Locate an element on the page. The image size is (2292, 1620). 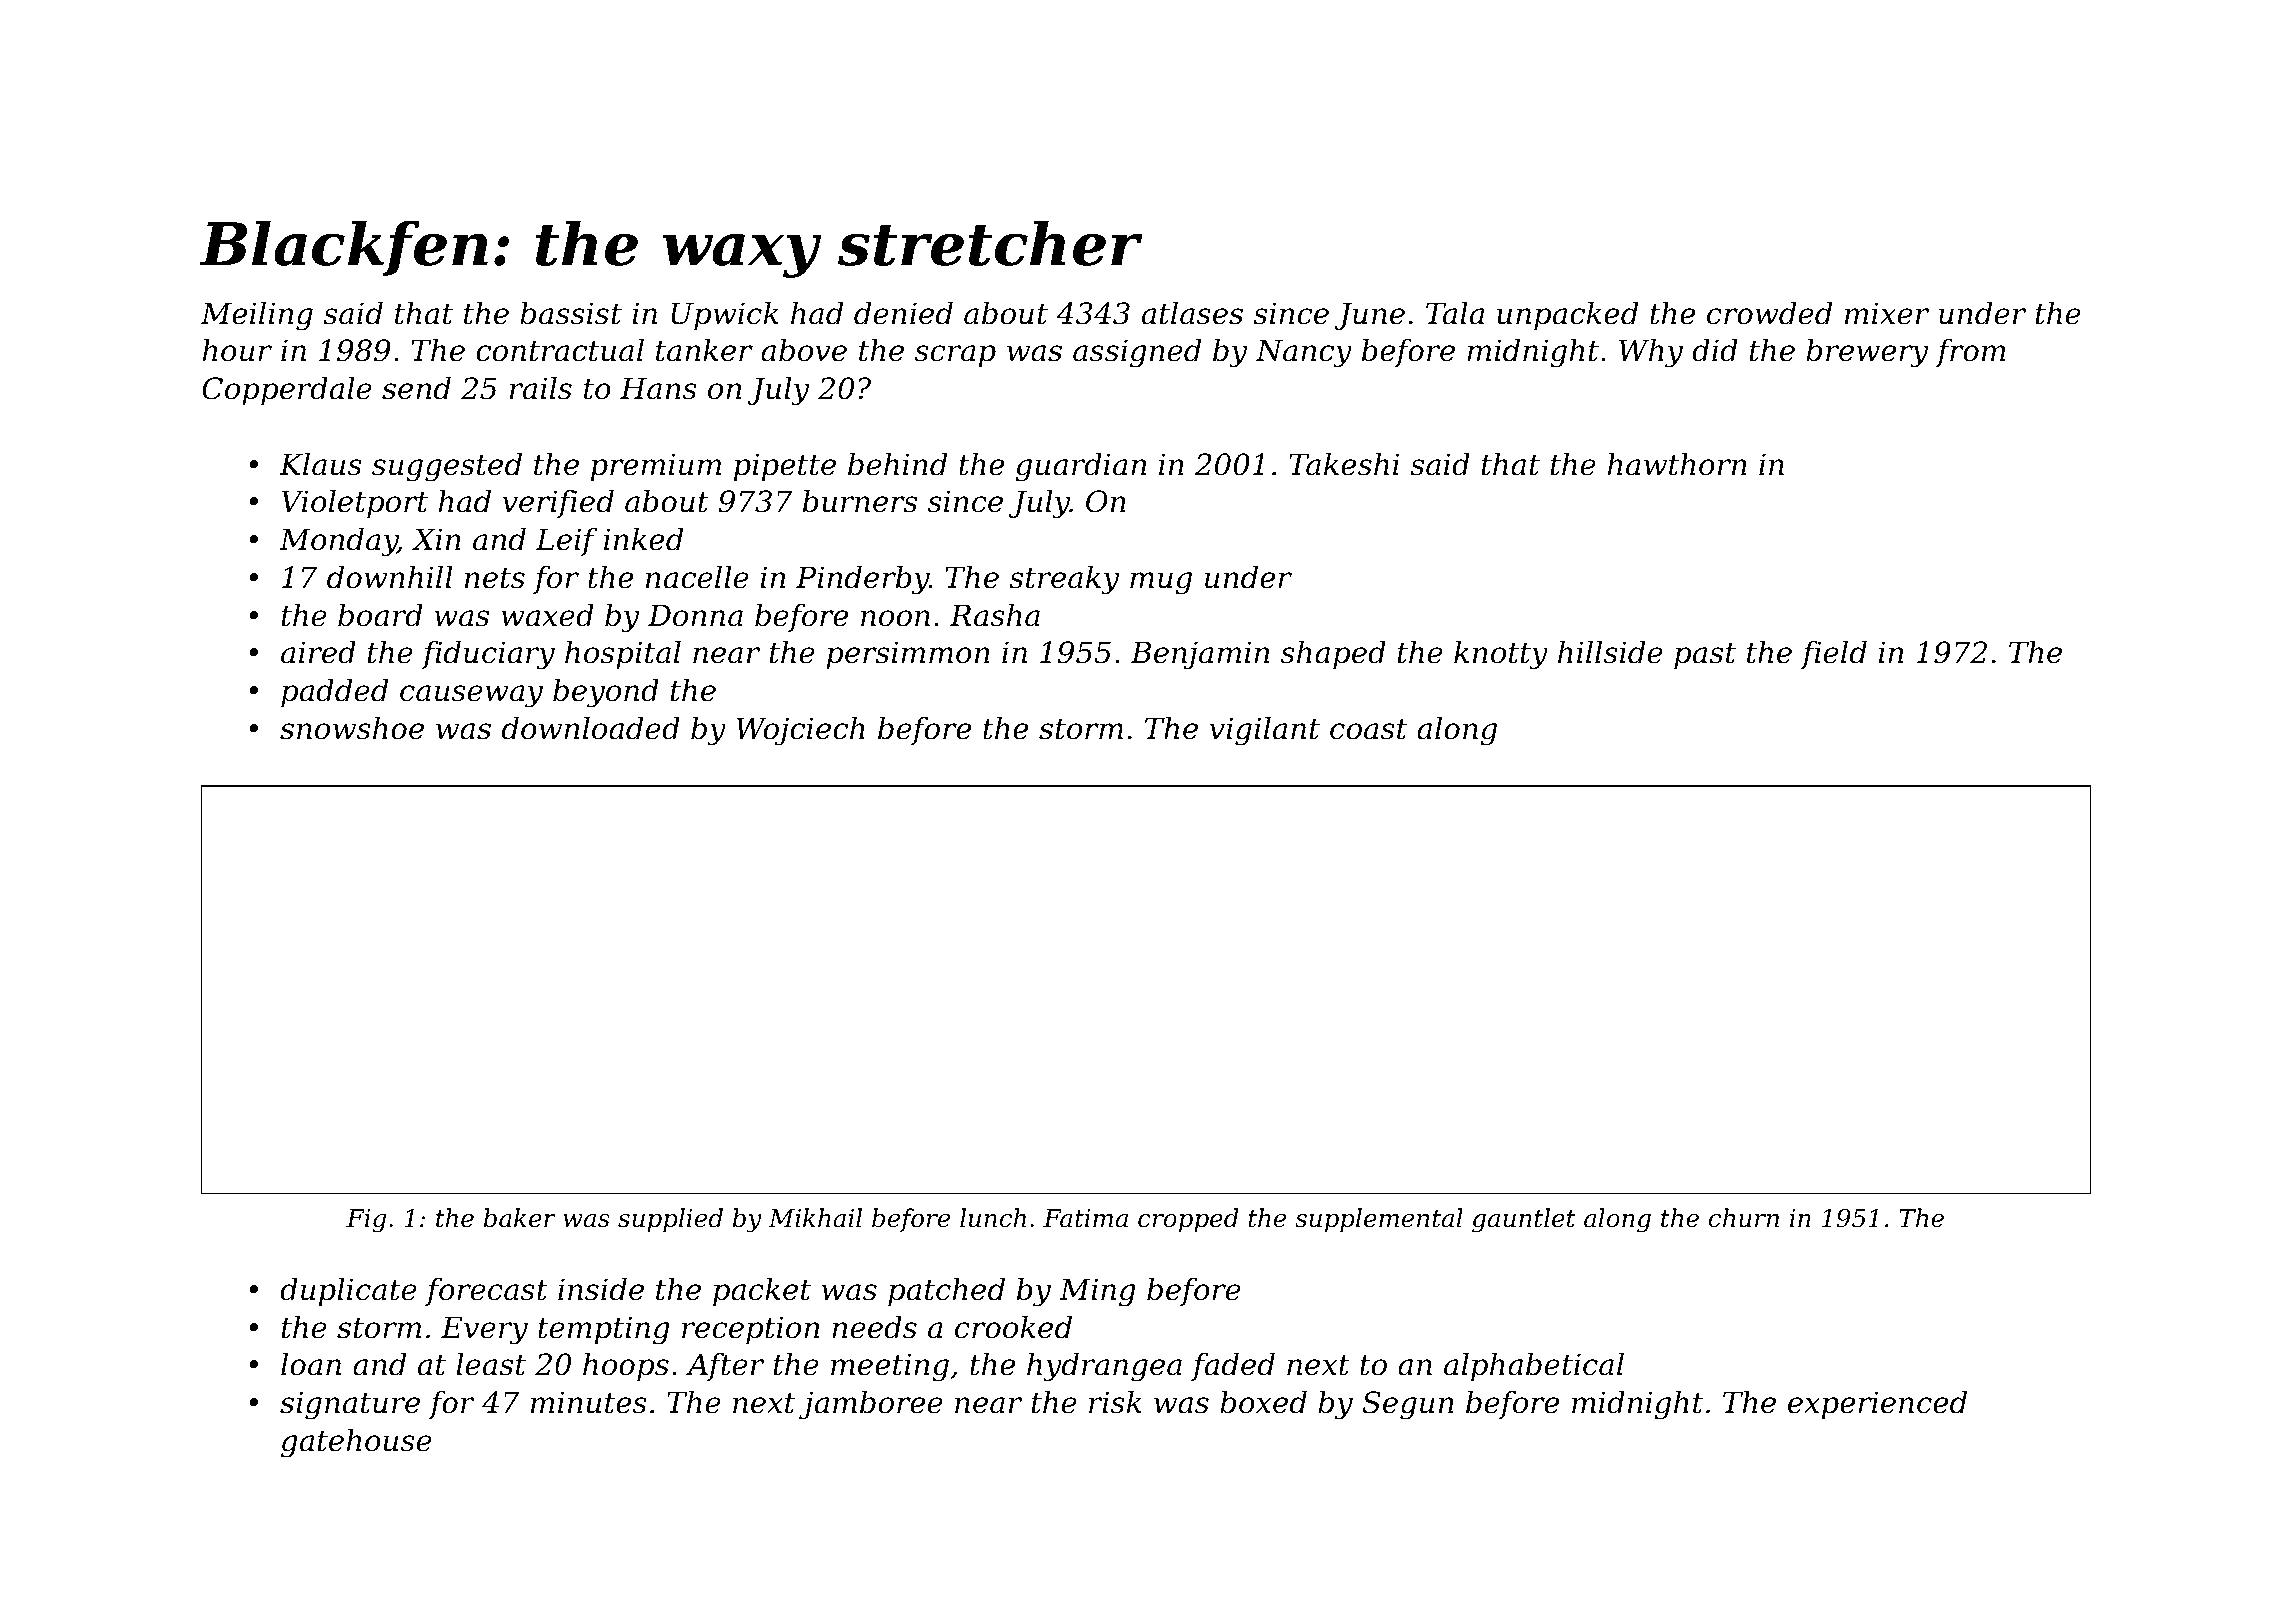
send is located at coordinates (416, 388).
